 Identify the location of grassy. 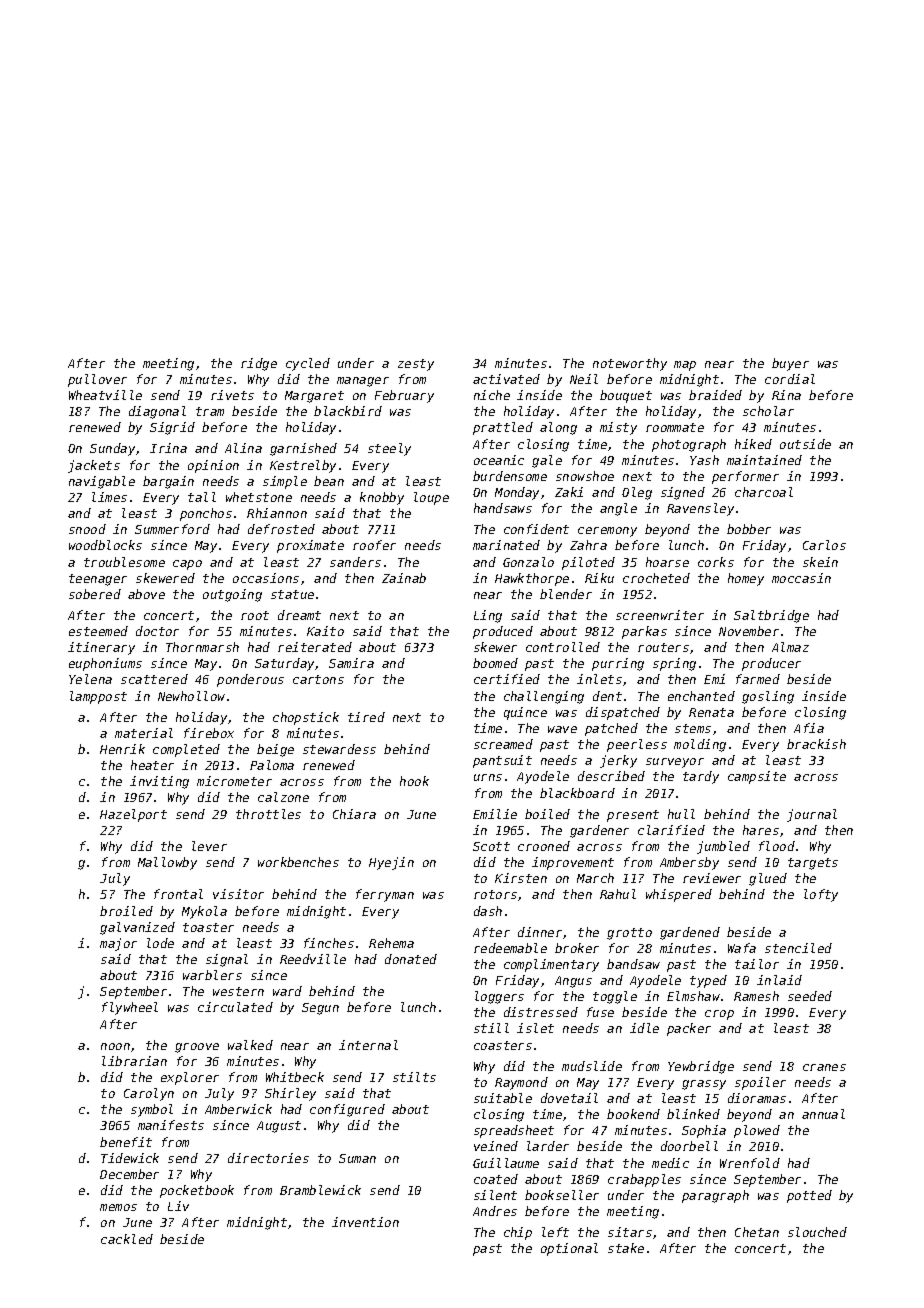
(704, 1085).
